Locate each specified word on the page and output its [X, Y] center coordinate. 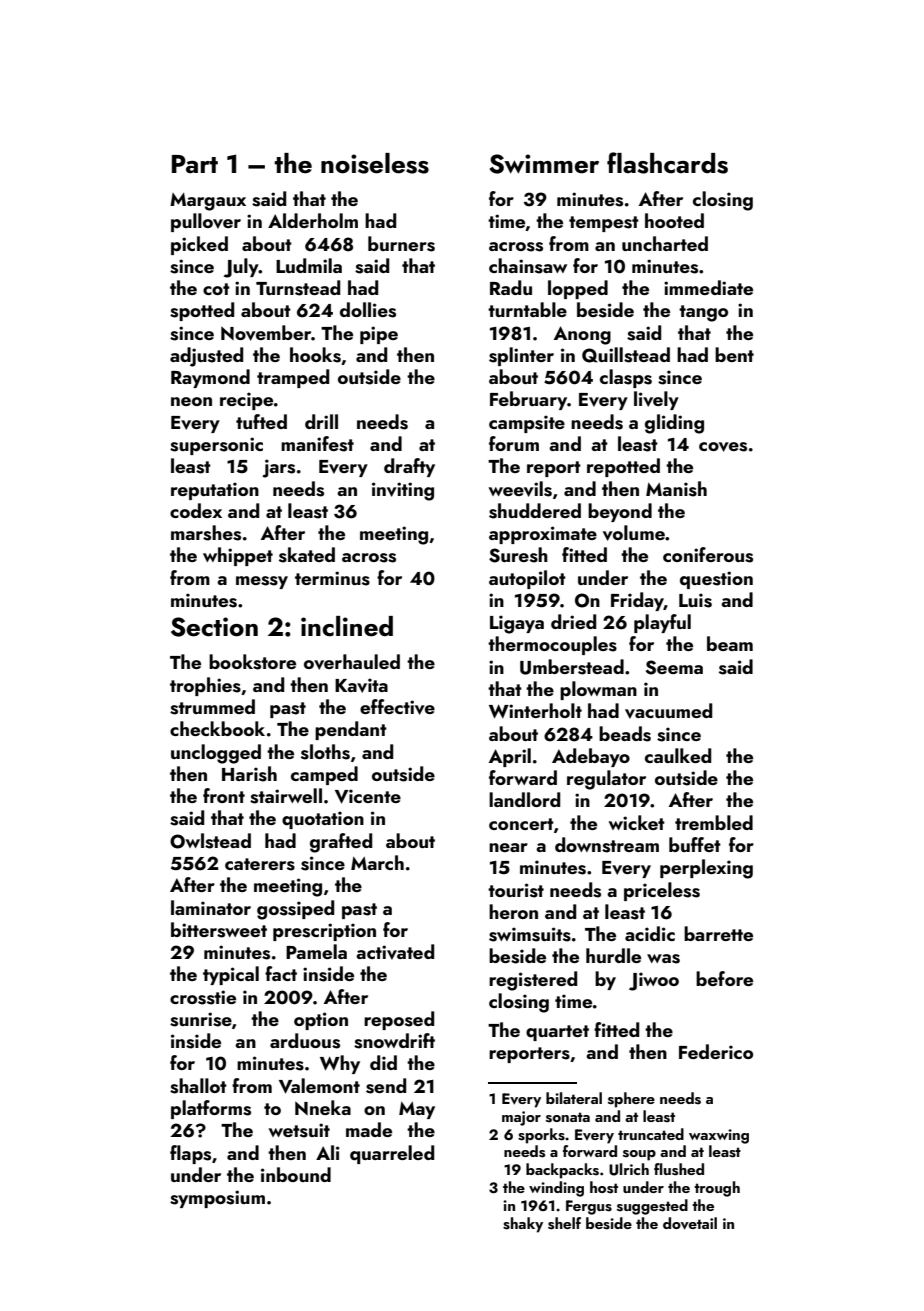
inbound [296, 1174]
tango [703, 313]
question [716, 580]
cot [216, 289]
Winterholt [535, 711]
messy [262, 582]
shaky [523, 1225]
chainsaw [528, 266]
